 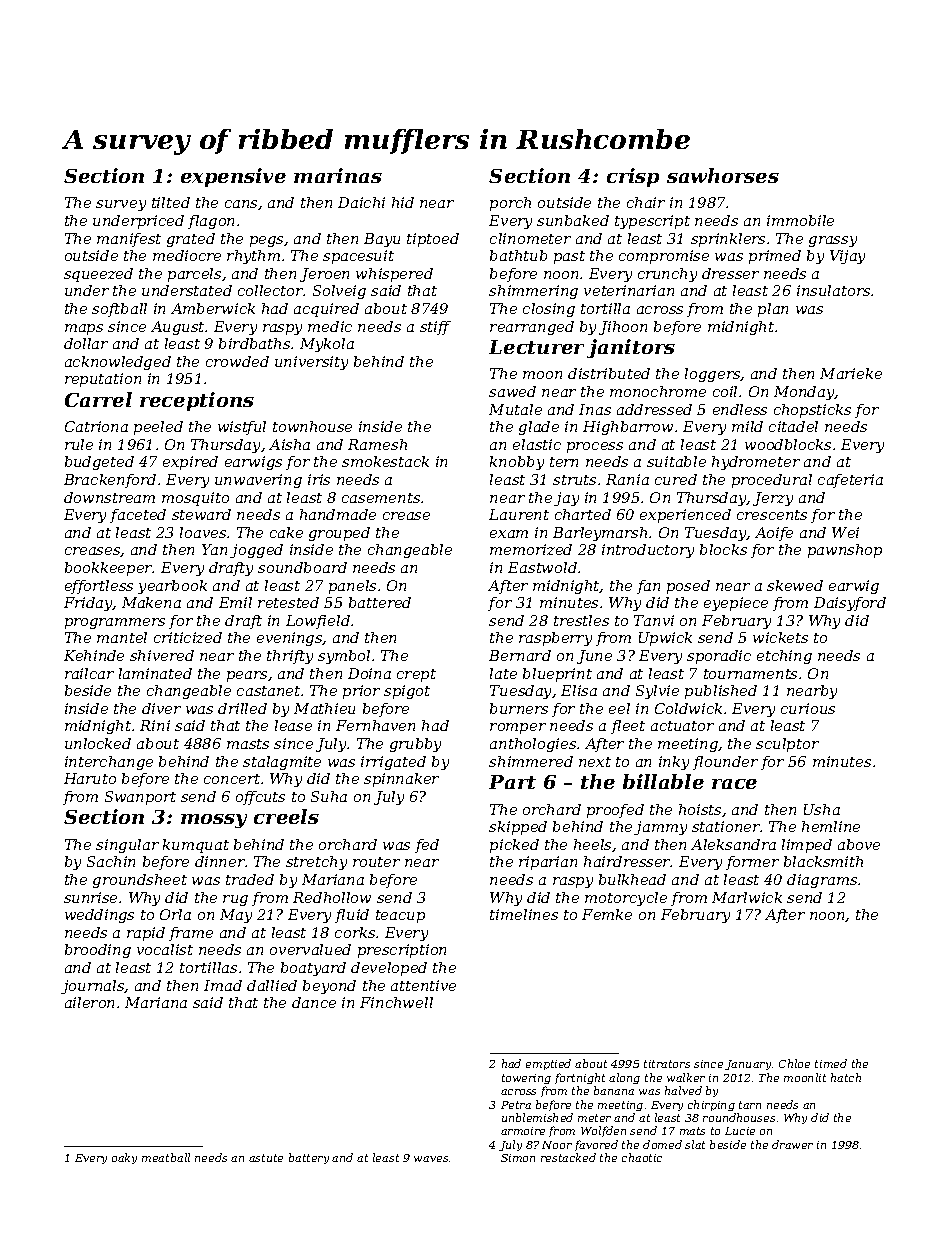 I want to click on dance, so click(x=314, y=1002).
